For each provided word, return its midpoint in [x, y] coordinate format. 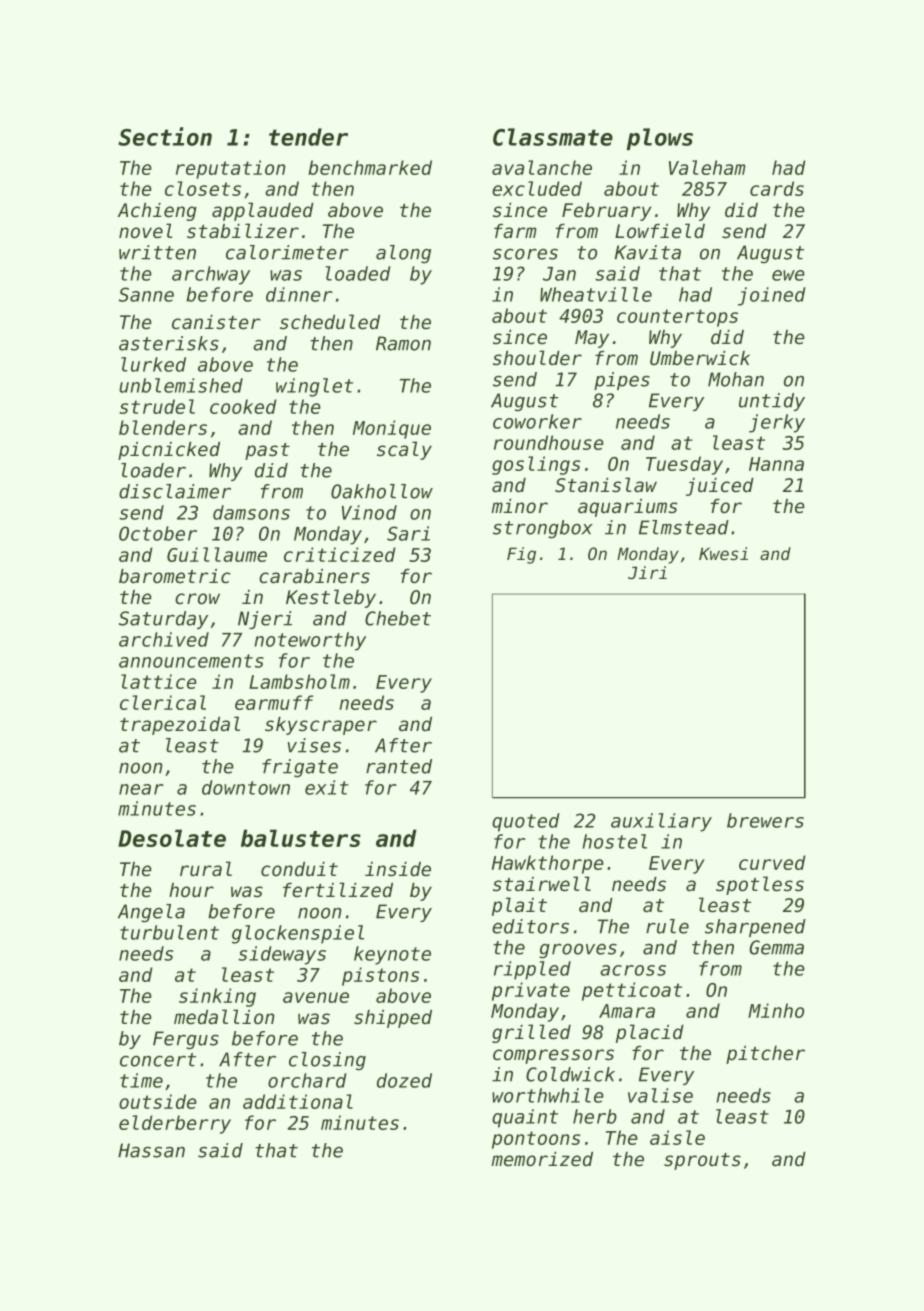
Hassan [151, 1150]
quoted [526, 822]
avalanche [542, 167]
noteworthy [310, 641]
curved [772, 862]
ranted [399, 766]
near [141, 789]
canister [216, 322]
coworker [537, 421]
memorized [542, 1159]
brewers [765, 820]
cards [777, 188]
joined [772, 296]
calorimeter [287, 252]
